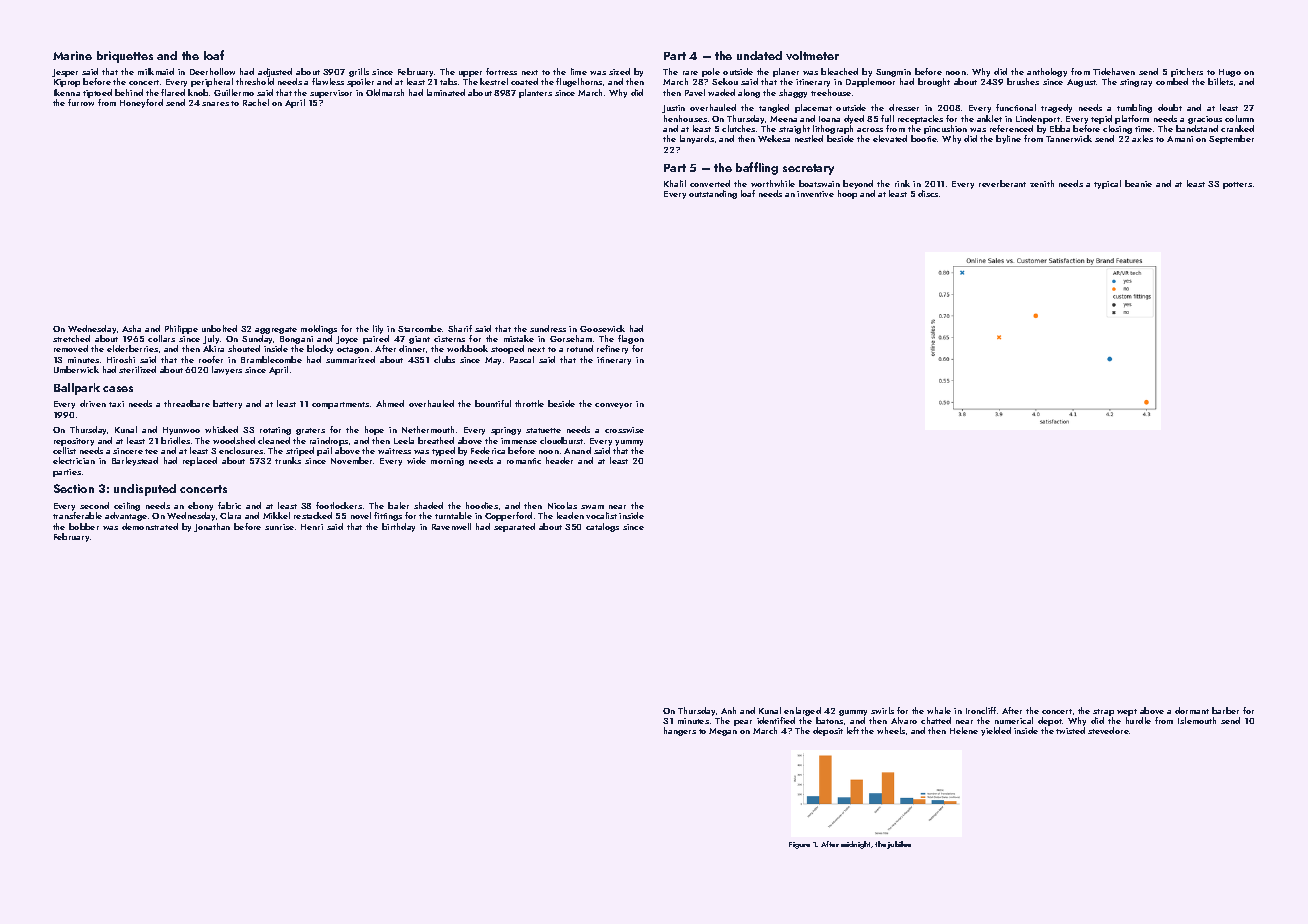 This document has height=924, width=1308. Describe the element at coordinates (631, 339) in the document. I see `flagon` at that location.
